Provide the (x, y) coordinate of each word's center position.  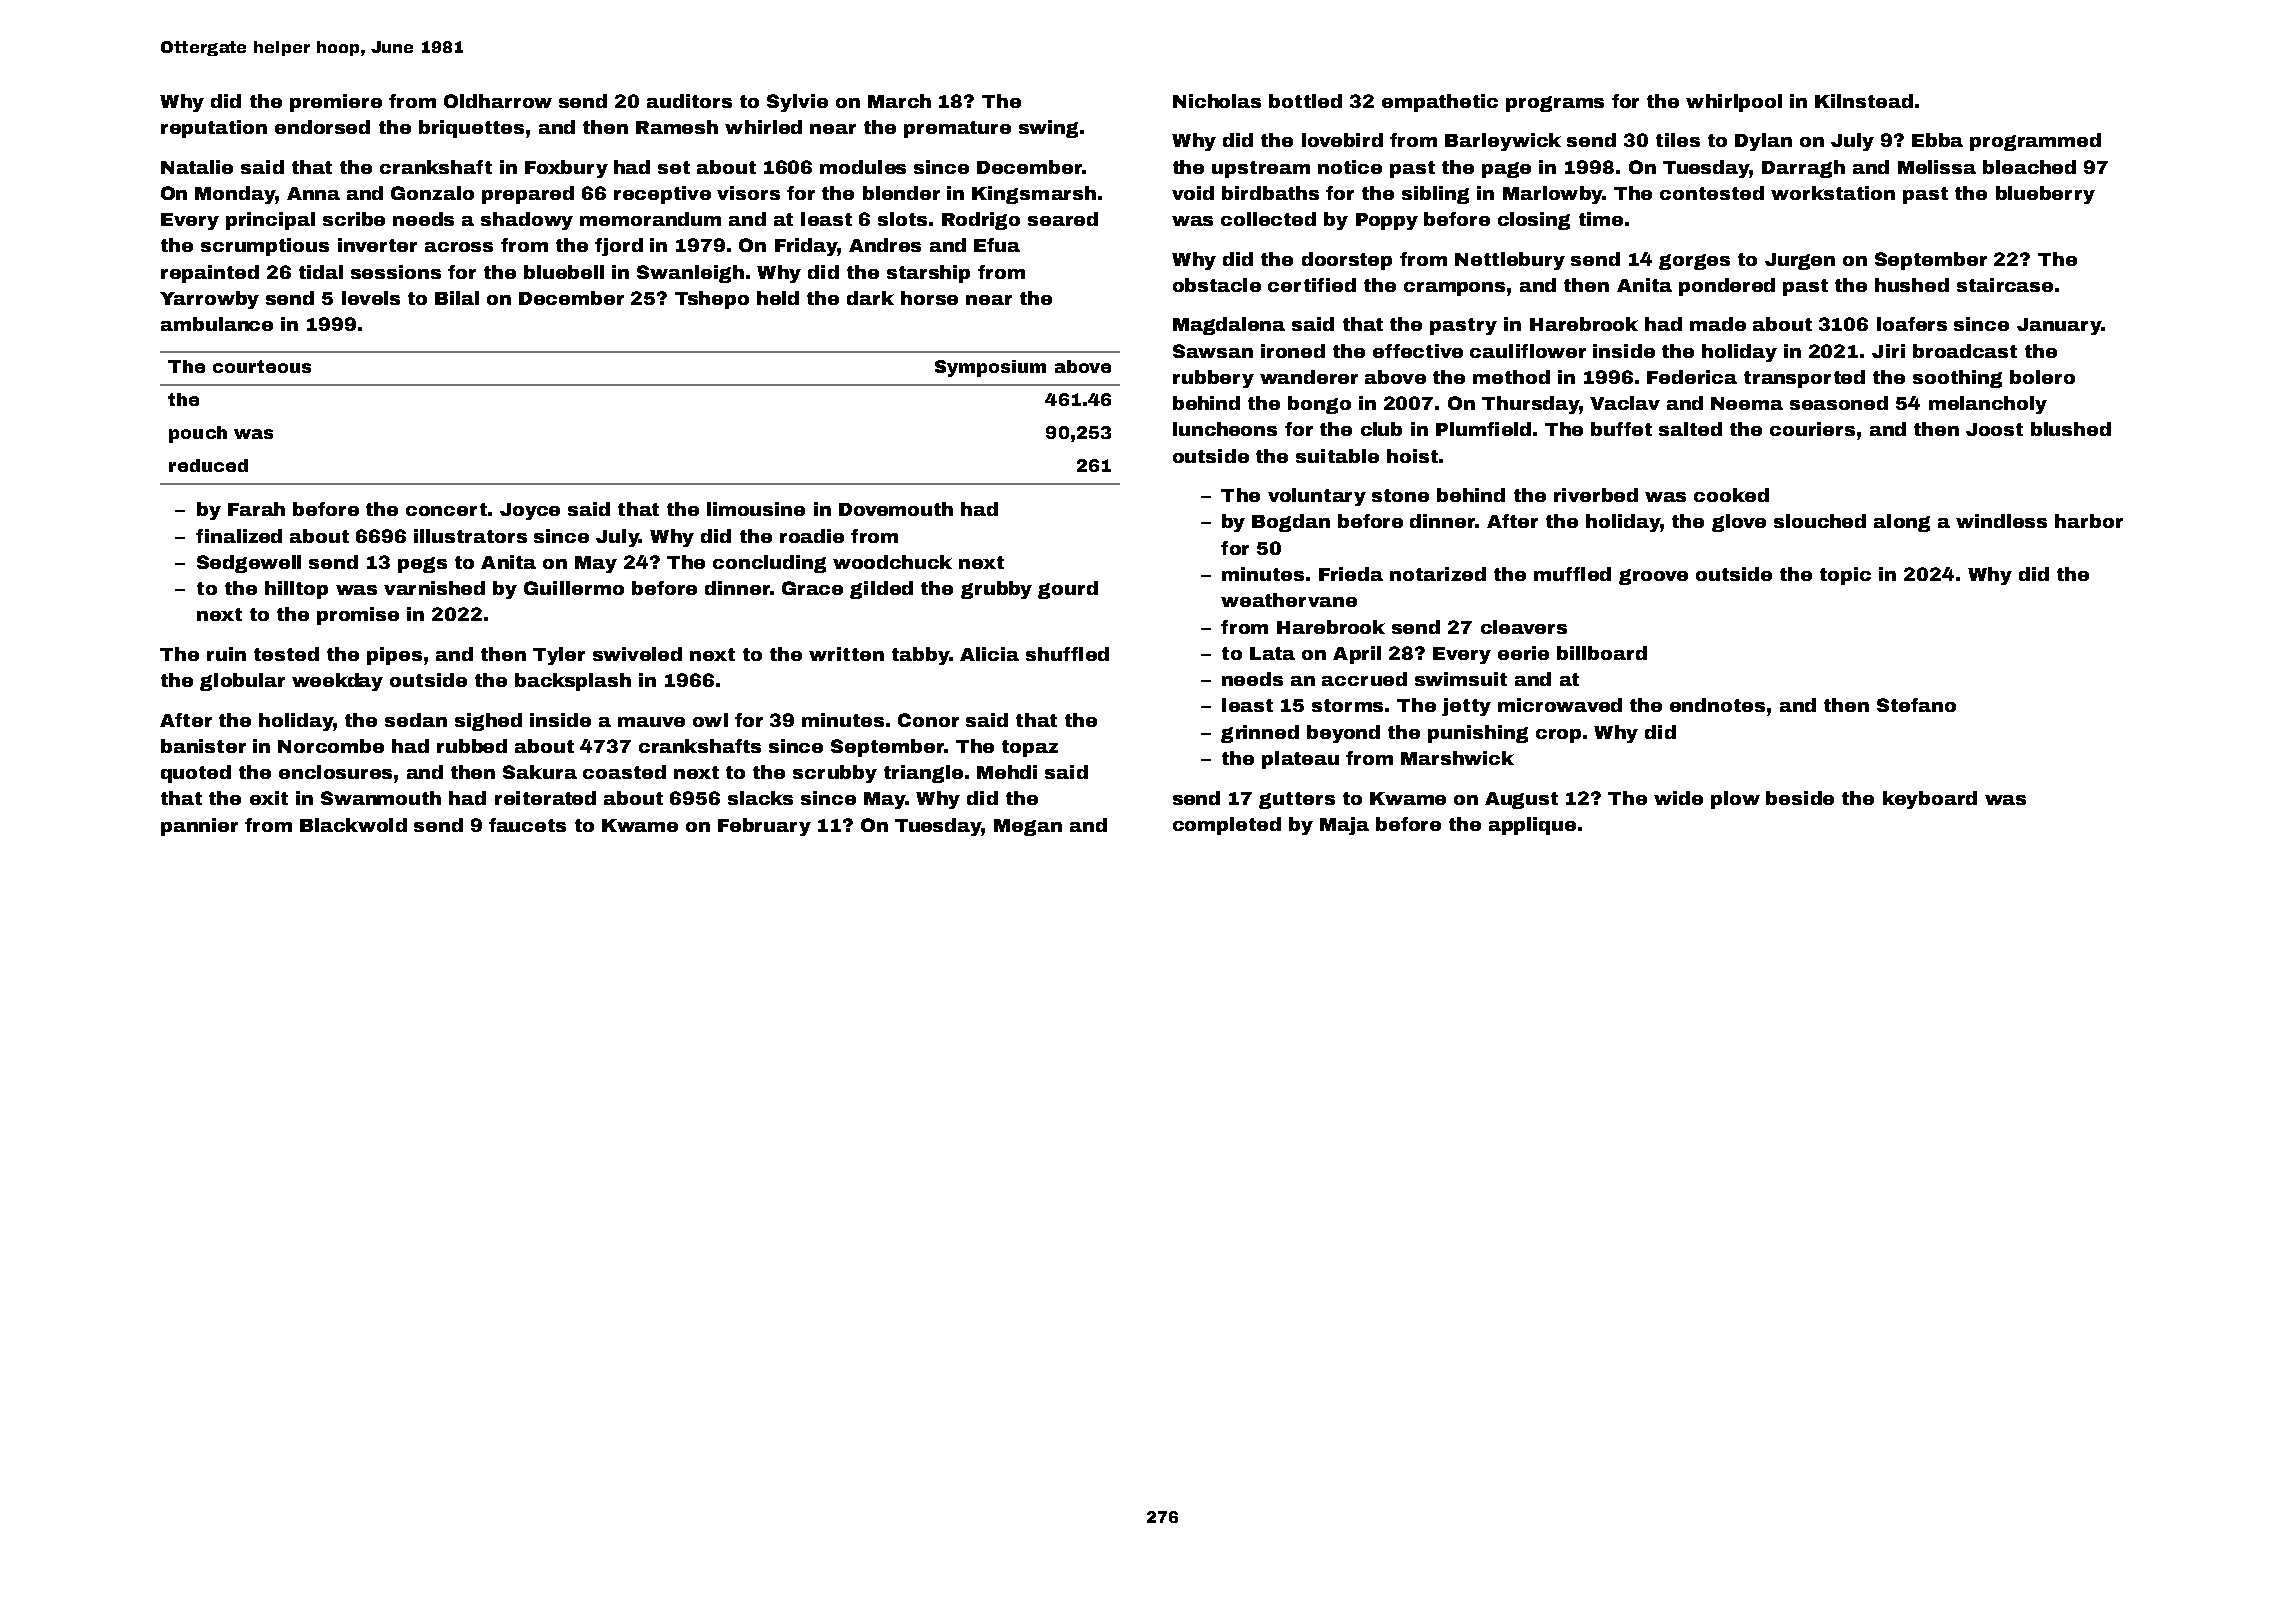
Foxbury (566, 169)
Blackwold (353, 825)
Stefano (1916, 705)
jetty (1466, 707)
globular (242, 682)
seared (1063, 219)
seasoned (1839, 403)
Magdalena (1229, 326)
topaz (1030, 748)
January (2059, 326)
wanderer (1309, 377)
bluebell (564, 272)
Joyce (530, 511)
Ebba (1937, 140)
